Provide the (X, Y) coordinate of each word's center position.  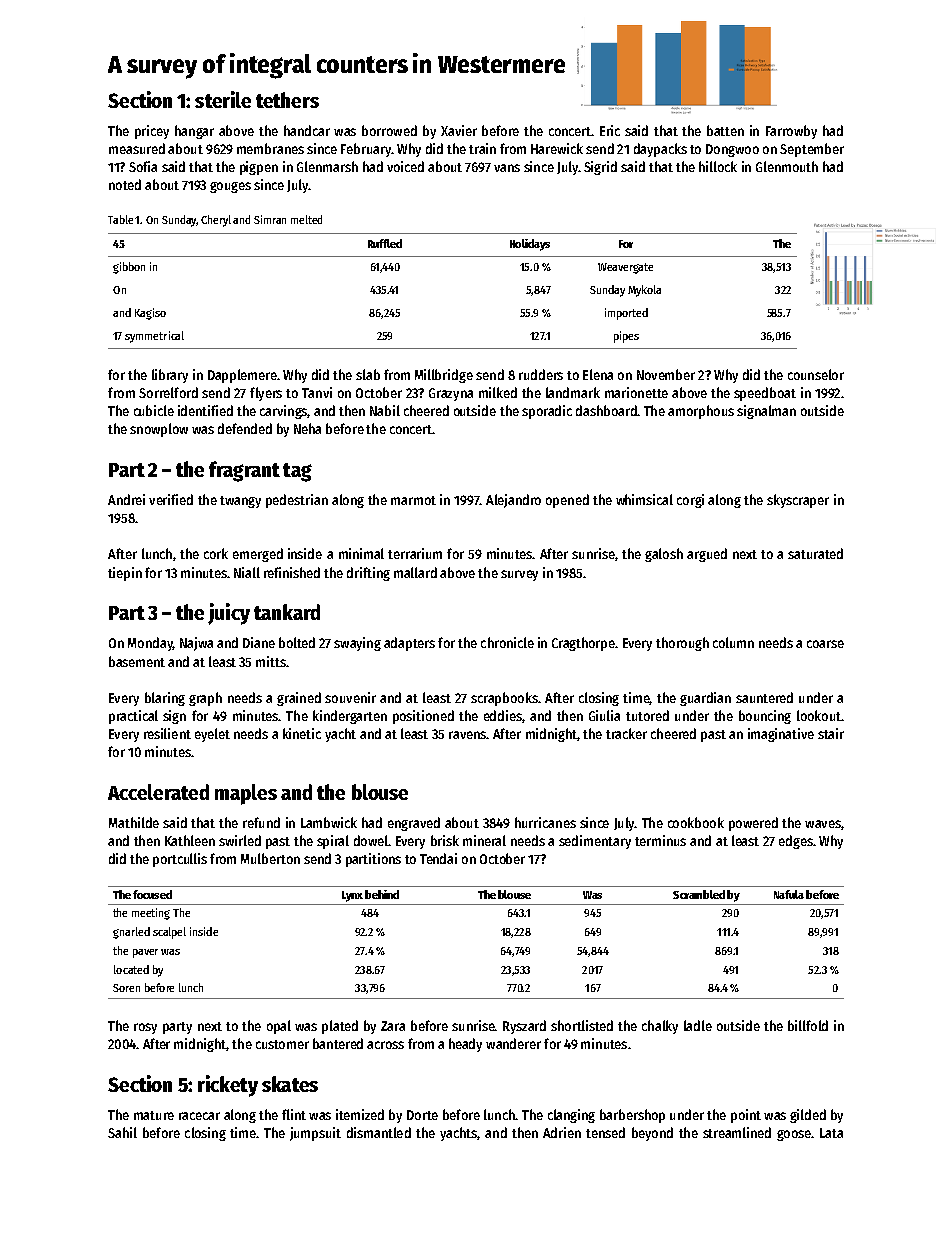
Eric (610, 130)
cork (216, 553)
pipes (626, 337)
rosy (145, 1028)
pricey (152, 132)
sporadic (547, 412)
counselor (816, 374)
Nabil (385, 410)
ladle (698, 1025)
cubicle (154, 410)
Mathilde (134, 822)
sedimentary (595, 842)
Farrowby (791, 132)
